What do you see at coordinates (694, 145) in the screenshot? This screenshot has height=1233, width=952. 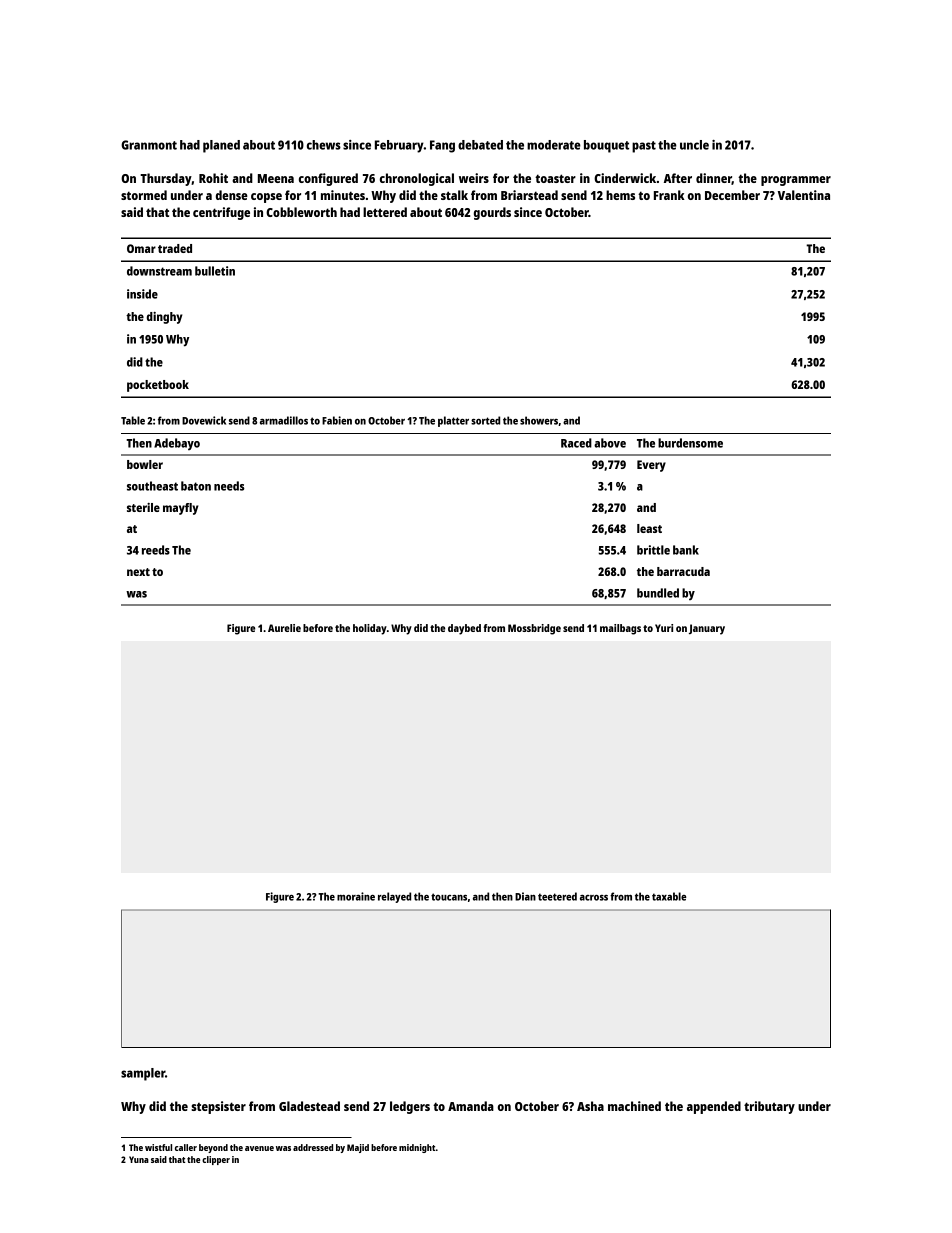 I see `uncle` at bounding box center [694, 145].
